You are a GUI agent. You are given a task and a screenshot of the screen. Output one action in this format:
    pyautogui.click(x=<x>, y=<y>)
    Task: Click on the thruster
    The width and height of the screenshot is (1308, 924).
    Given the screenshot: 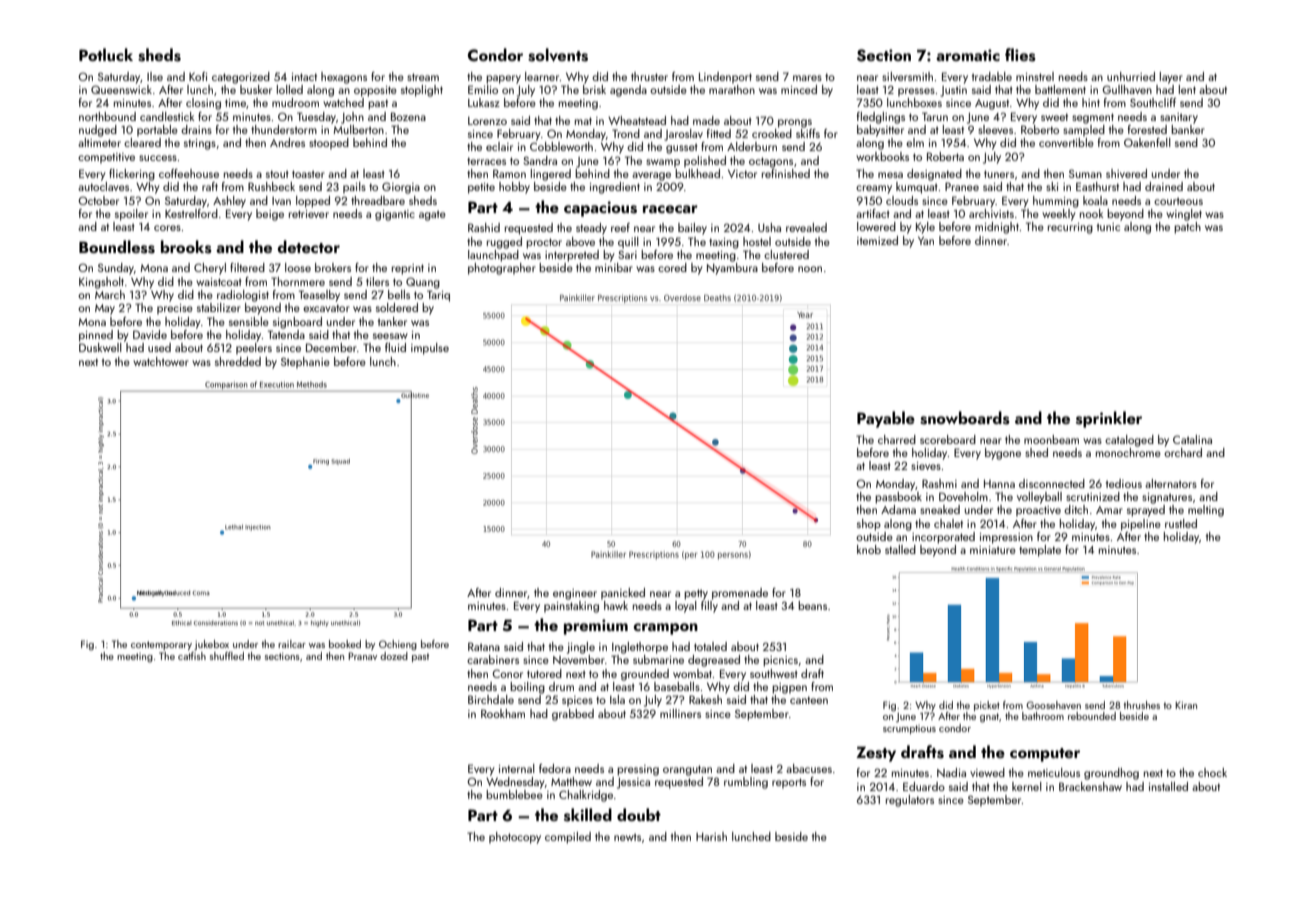 What is the action you would take?
    pyautogui.click(x=649, y=76)
